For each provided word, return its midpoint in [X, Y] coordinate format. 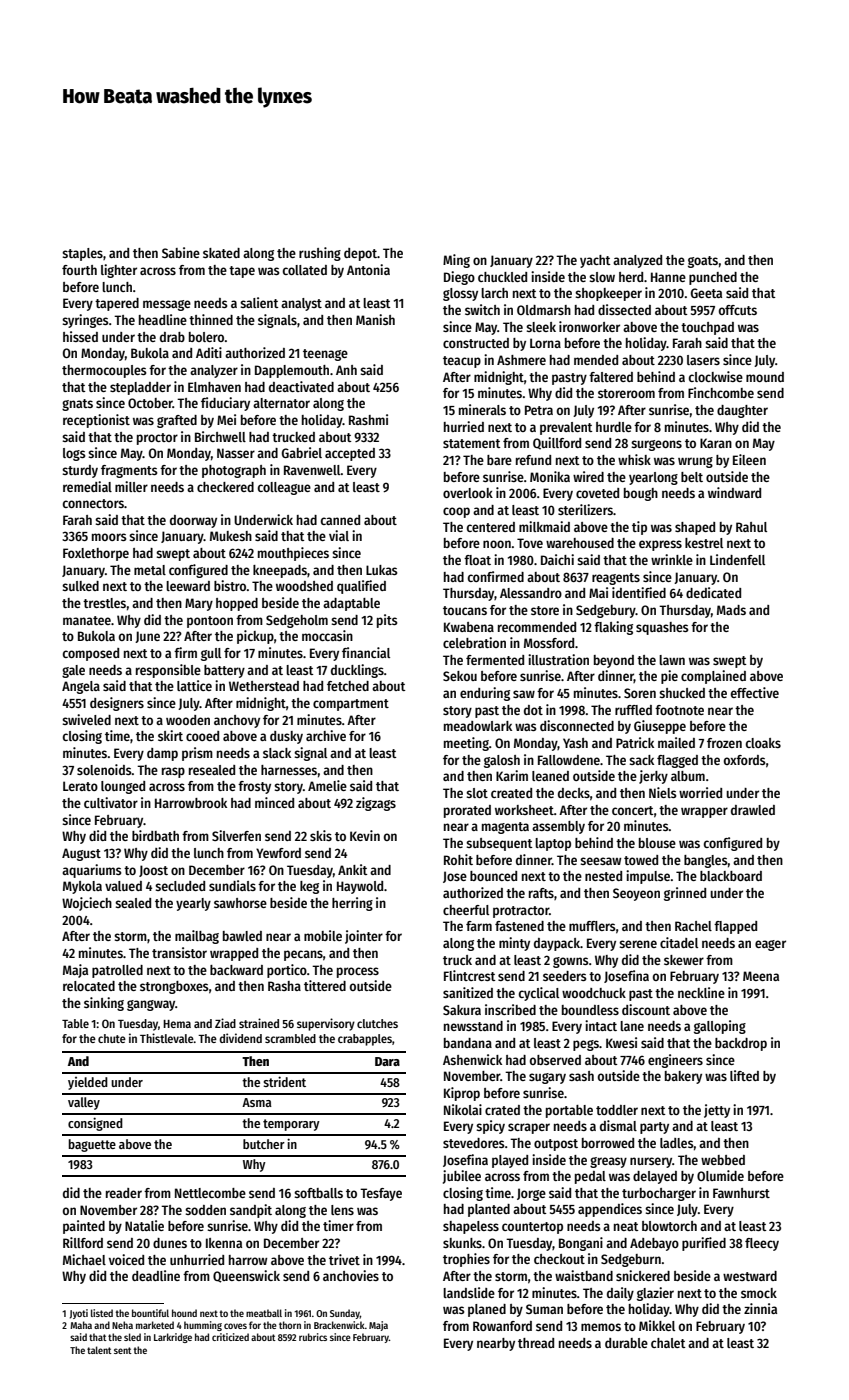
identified [639, 592]
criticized [230, 1337]
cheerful [466, 910]
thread [536, 1343]
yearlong [653, 478]
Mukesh [231, 536]
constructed [476, 343]
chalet [668, 1343]
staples [82, 254]
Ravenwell [312, 470]
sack [641, 760]
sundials [232, 885]
